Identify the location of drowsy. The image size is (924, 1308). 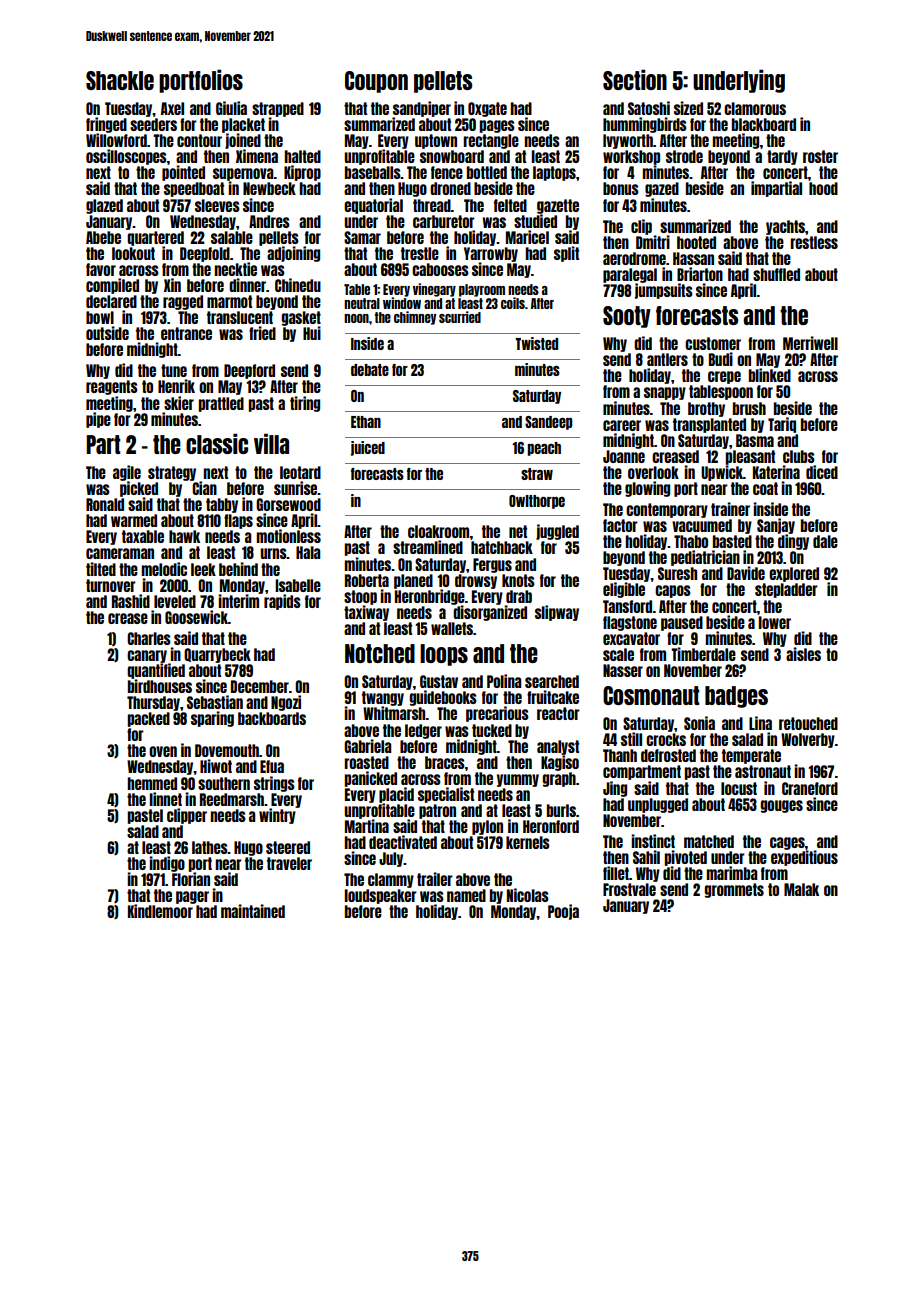
(476, 581).
